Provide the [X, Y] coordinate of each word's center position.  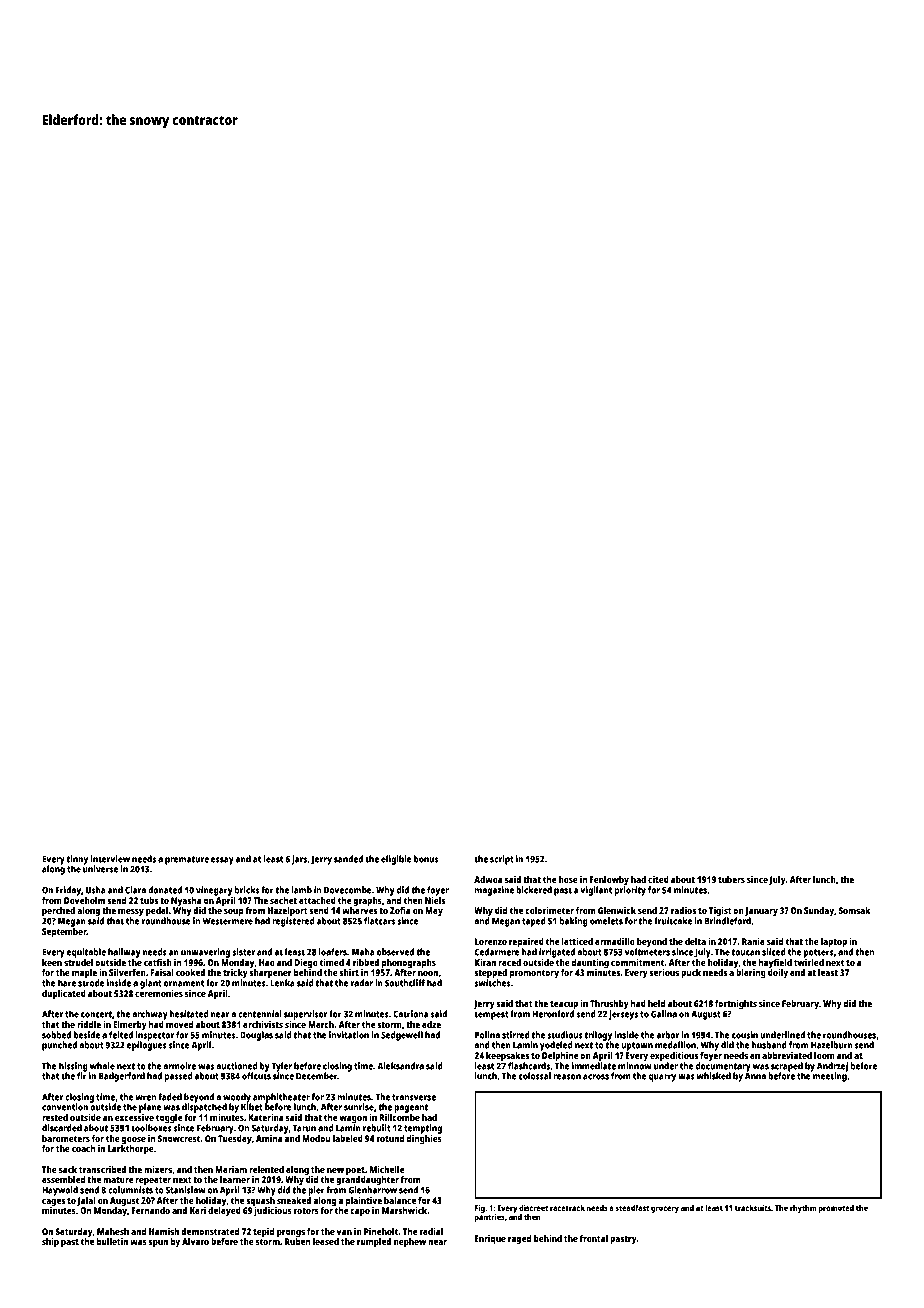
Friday [68, 891]
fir [82, 1076]
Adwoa [488, 879]
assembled [63, 1179]
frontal [594, 1238]
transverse [414, 1097]
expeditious [674, 1056]
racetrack [567, 1207]
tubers [731, 879]
